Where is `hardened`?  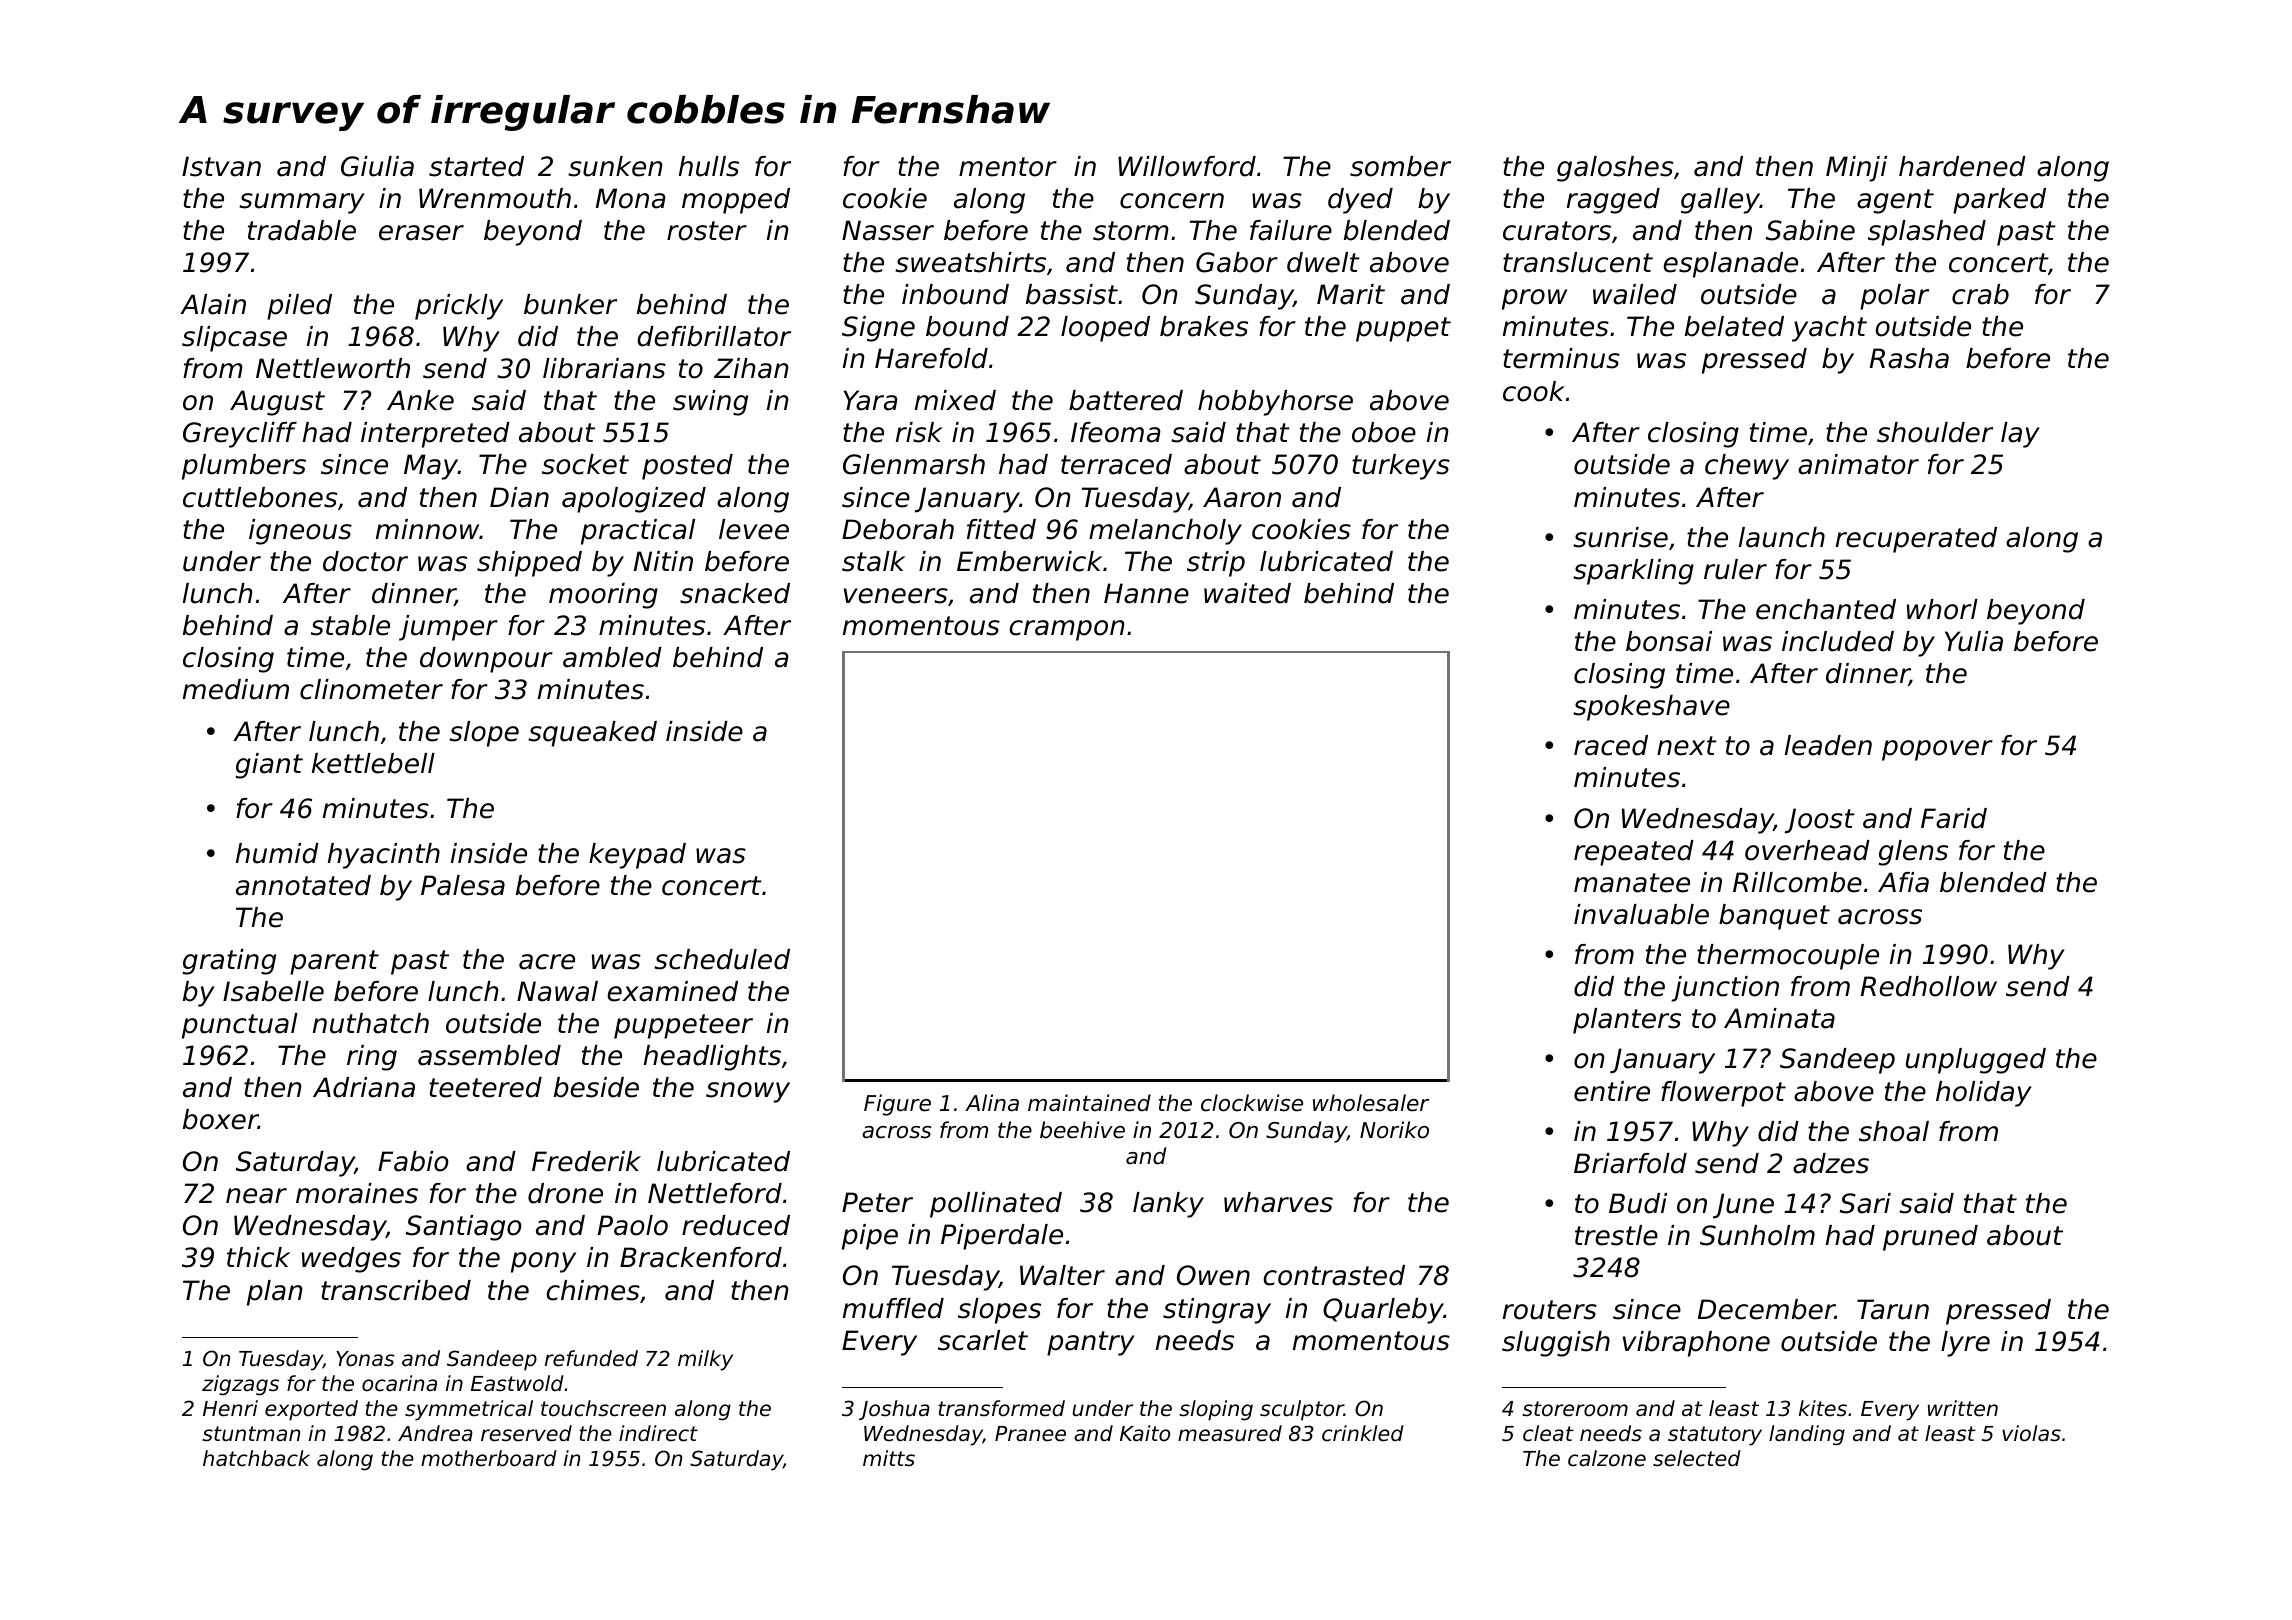
hardened is located at coordinates (1962, 166).
